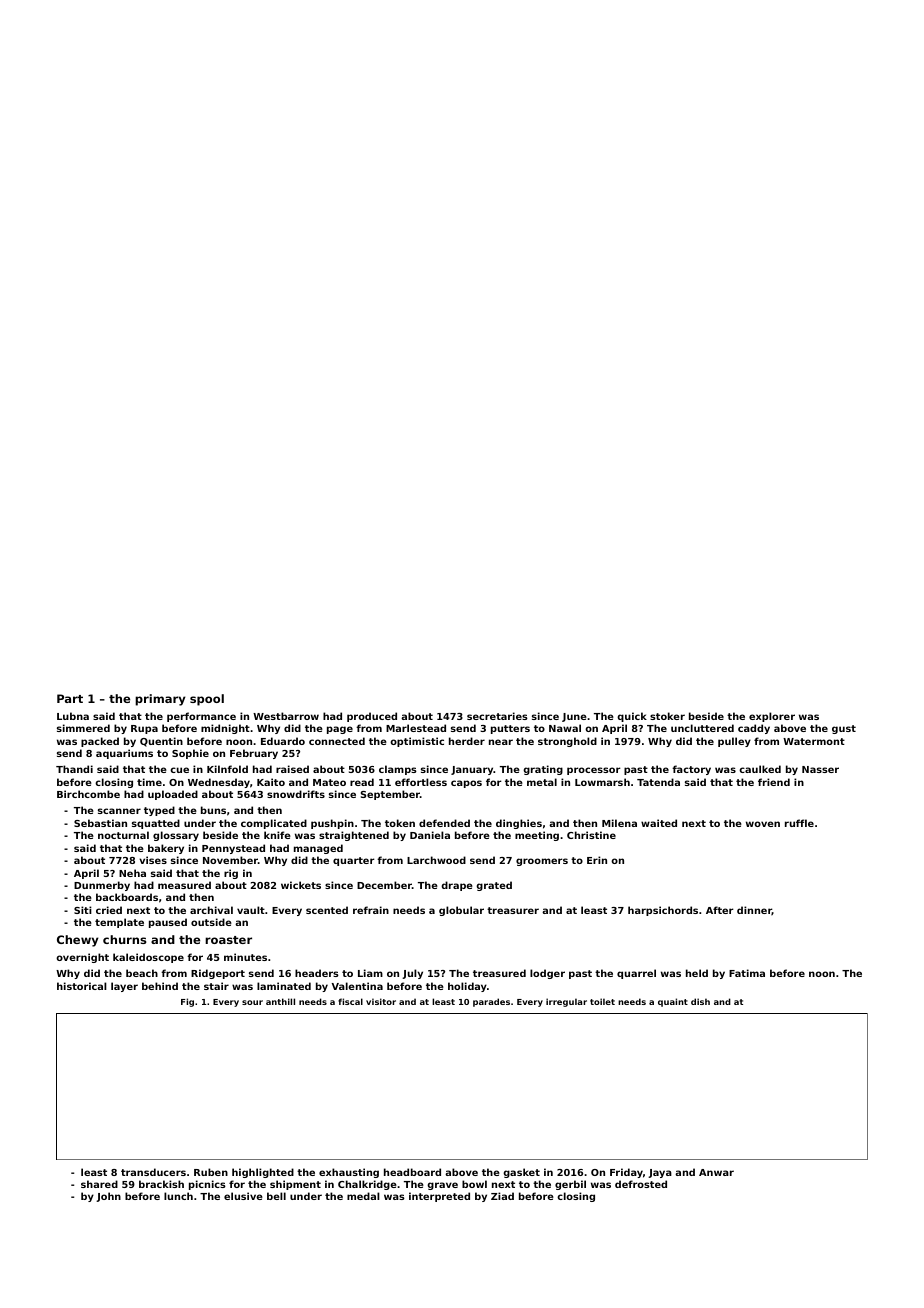  Describe the element at coordinates (667, 716) in the screenshot. I see `stoker` at that location.
